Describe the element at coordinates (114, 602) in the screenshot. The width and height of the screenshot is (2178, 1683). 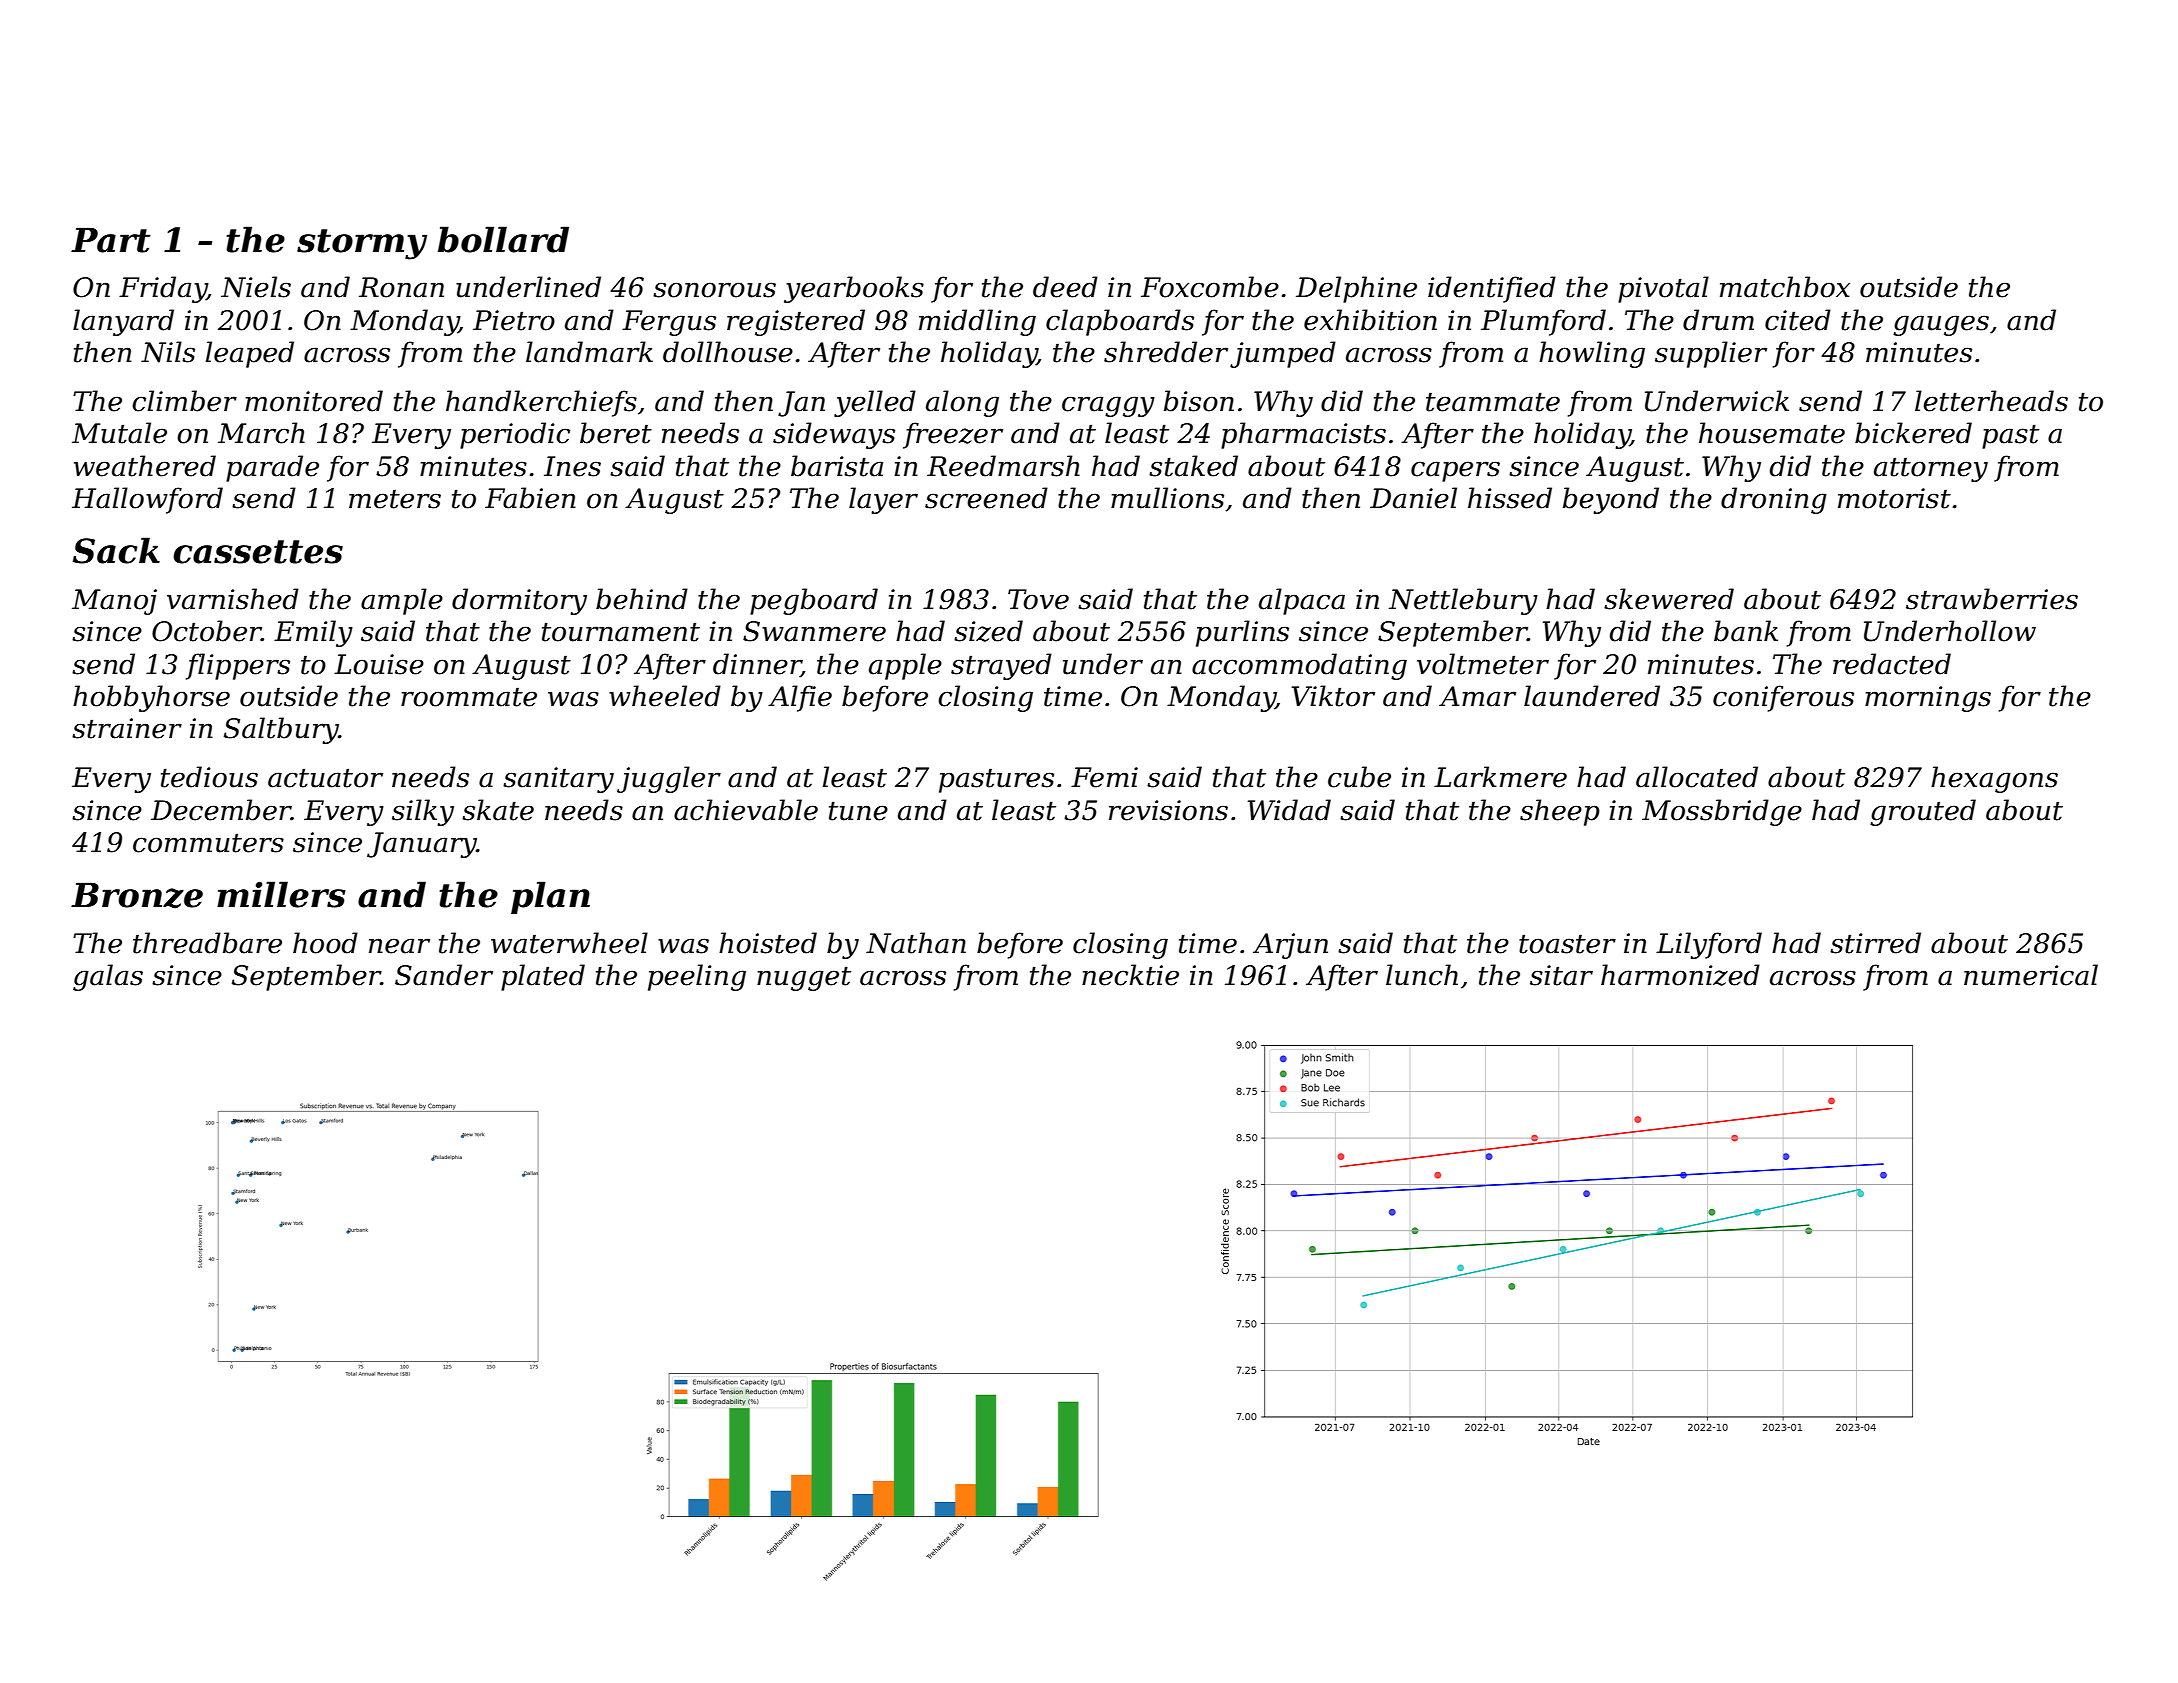
I see `Manoj` at that location.
